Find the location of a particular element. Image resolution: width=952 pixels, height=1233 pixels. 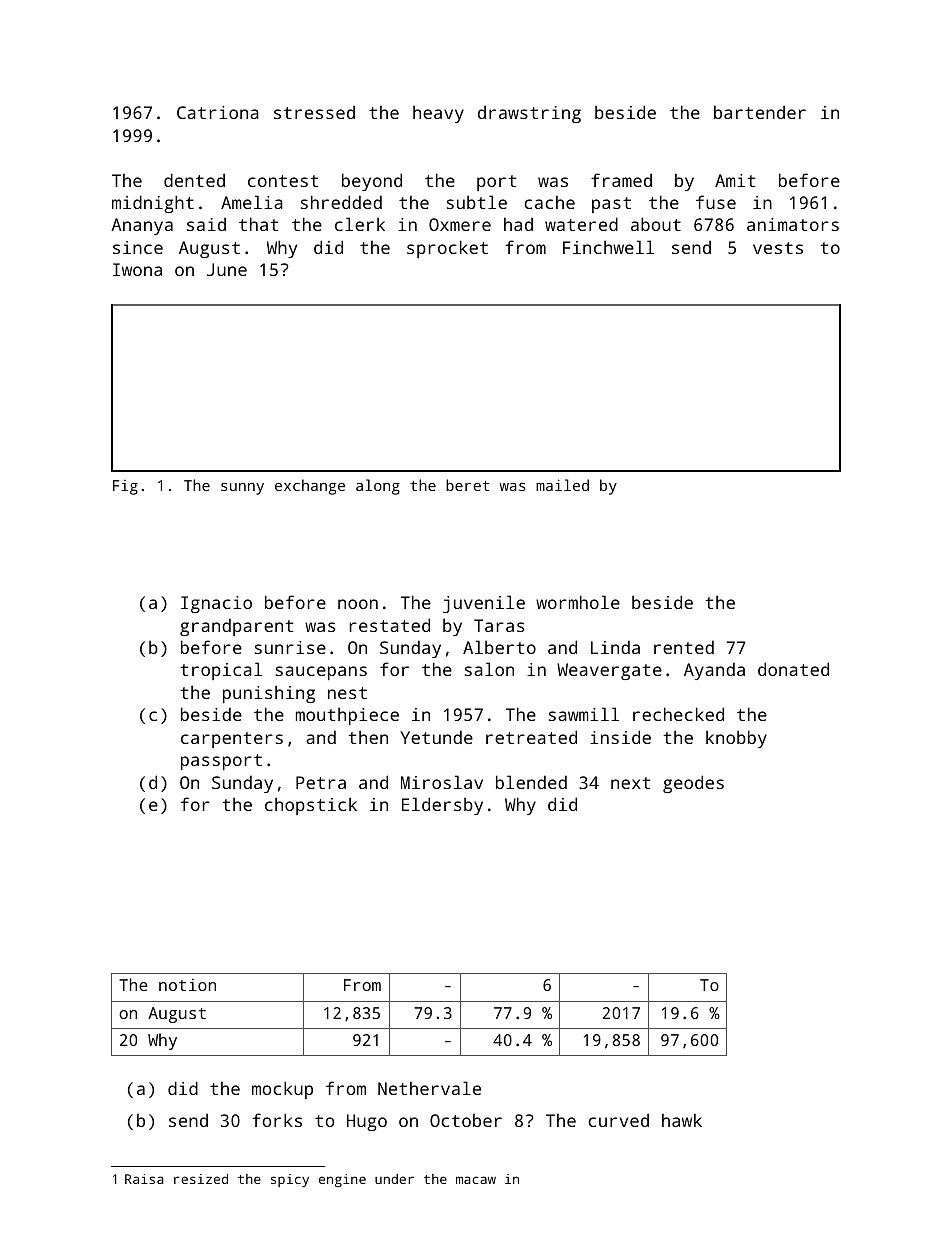

subtle is located at coordinates (477, 202).
